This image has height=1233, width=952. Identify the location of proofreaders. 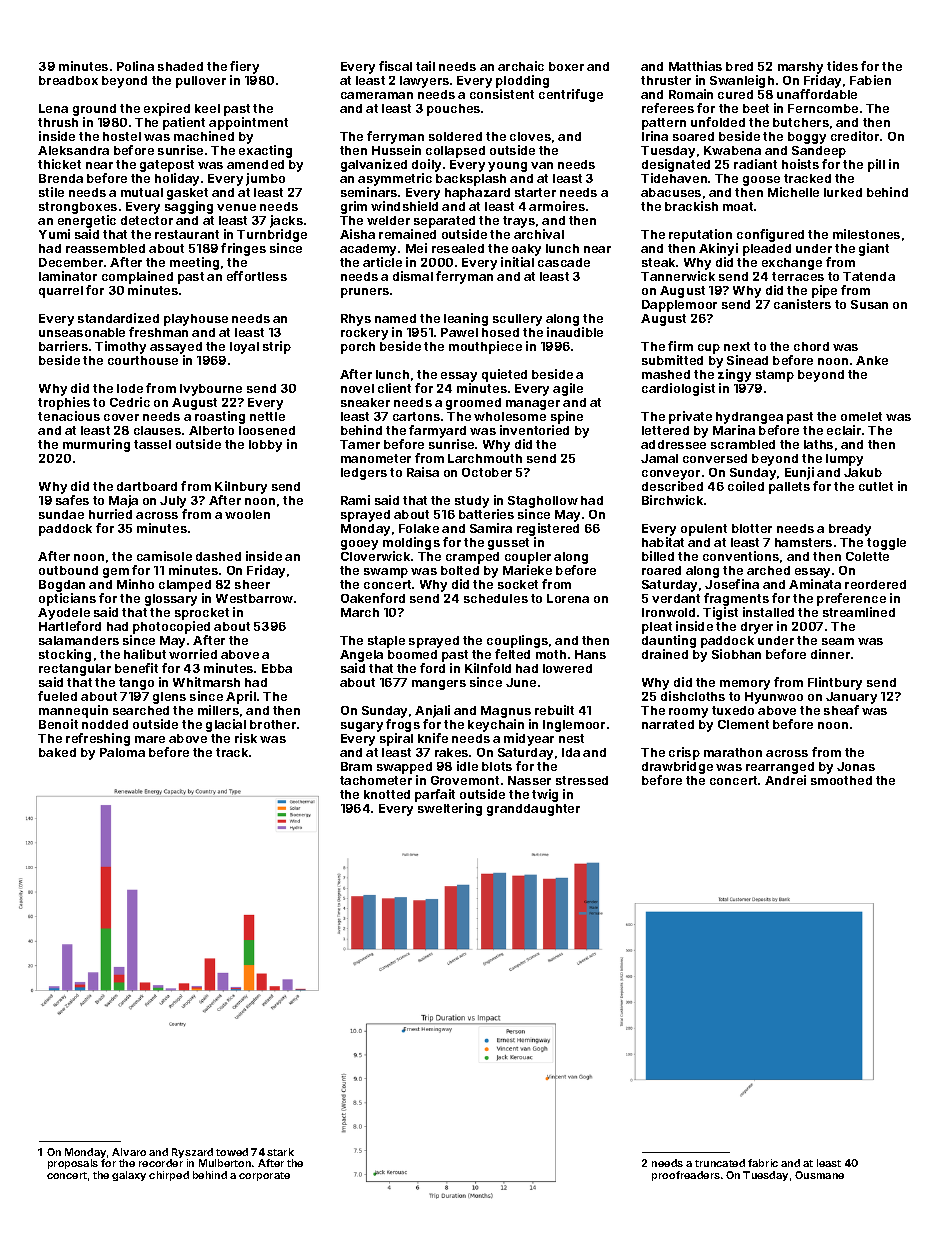
(686, 1176).
